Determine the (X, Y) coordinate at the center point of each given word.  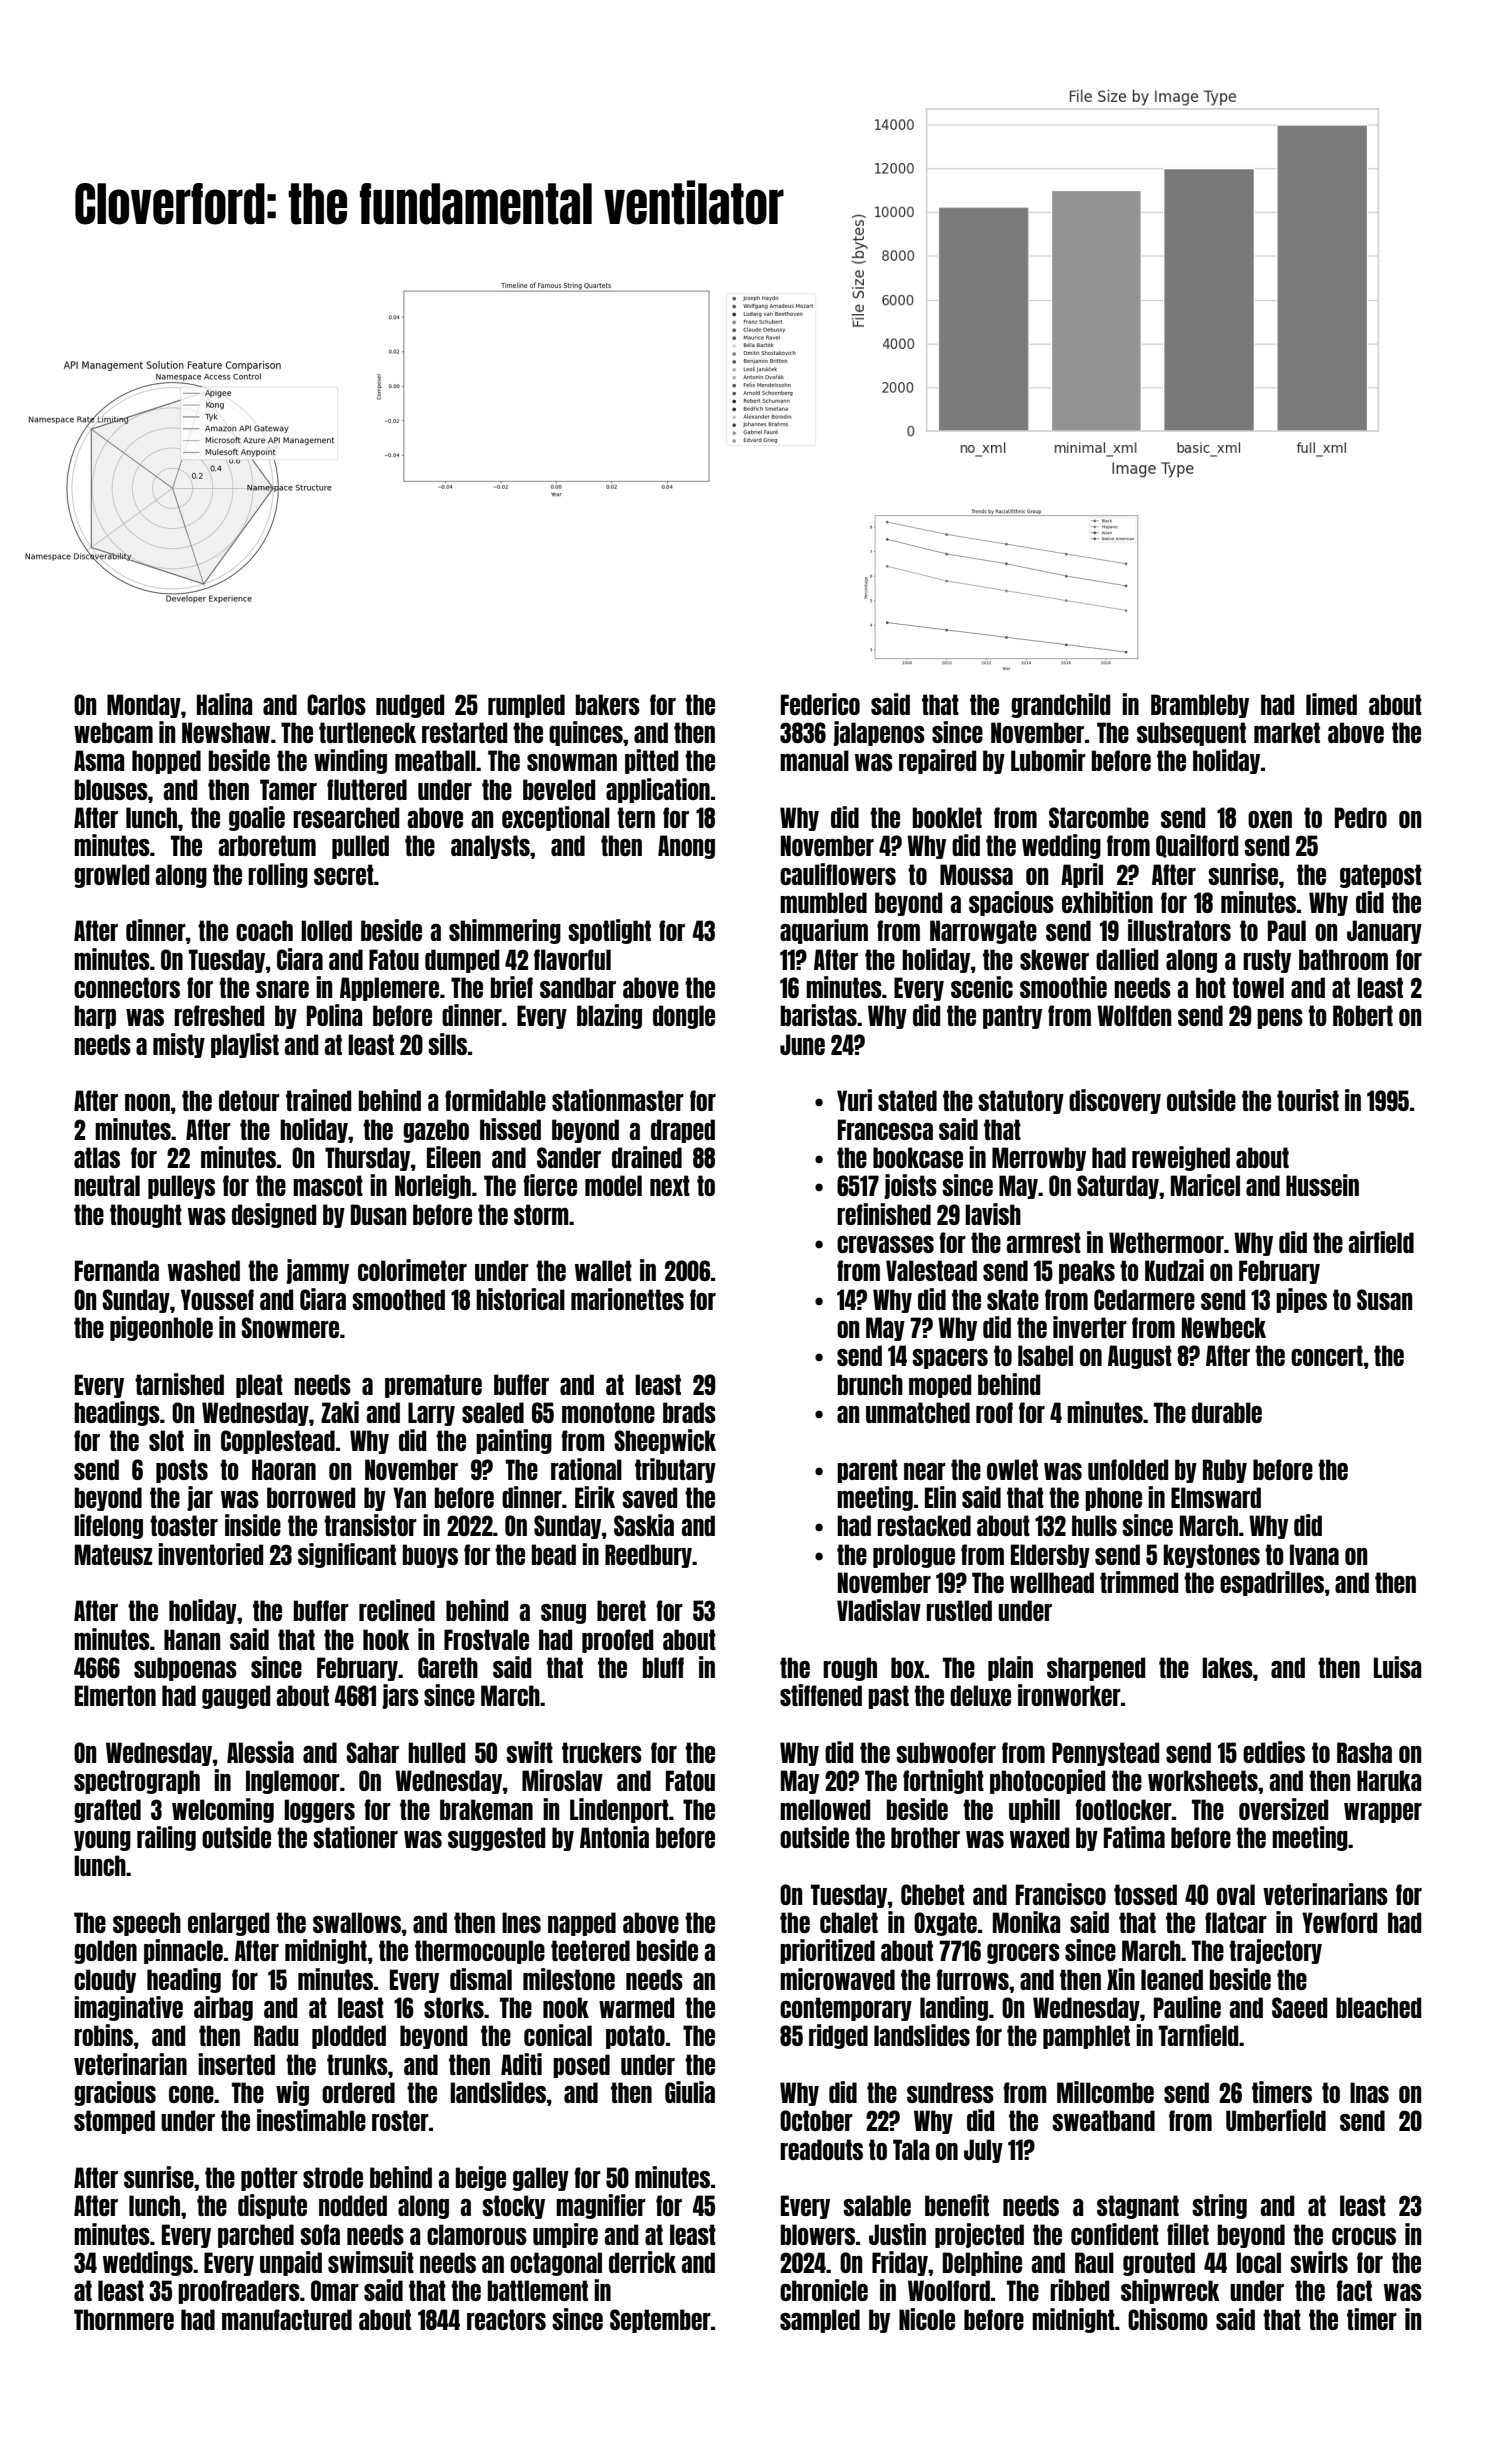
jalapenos (879, 733)
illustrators (1179, 930)
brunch (870, 1384)
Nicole (927, 2319)
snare (282, 989)
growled (111, 876)
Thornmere (124, 2319)
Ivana (1314, 1554)
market (1287, 732)
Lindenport (619, 1810)
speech (147, 1924)
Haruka (1389, 1780)
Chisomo (1168, 2319)
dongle (684, 1017)
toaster (184, 1525)
